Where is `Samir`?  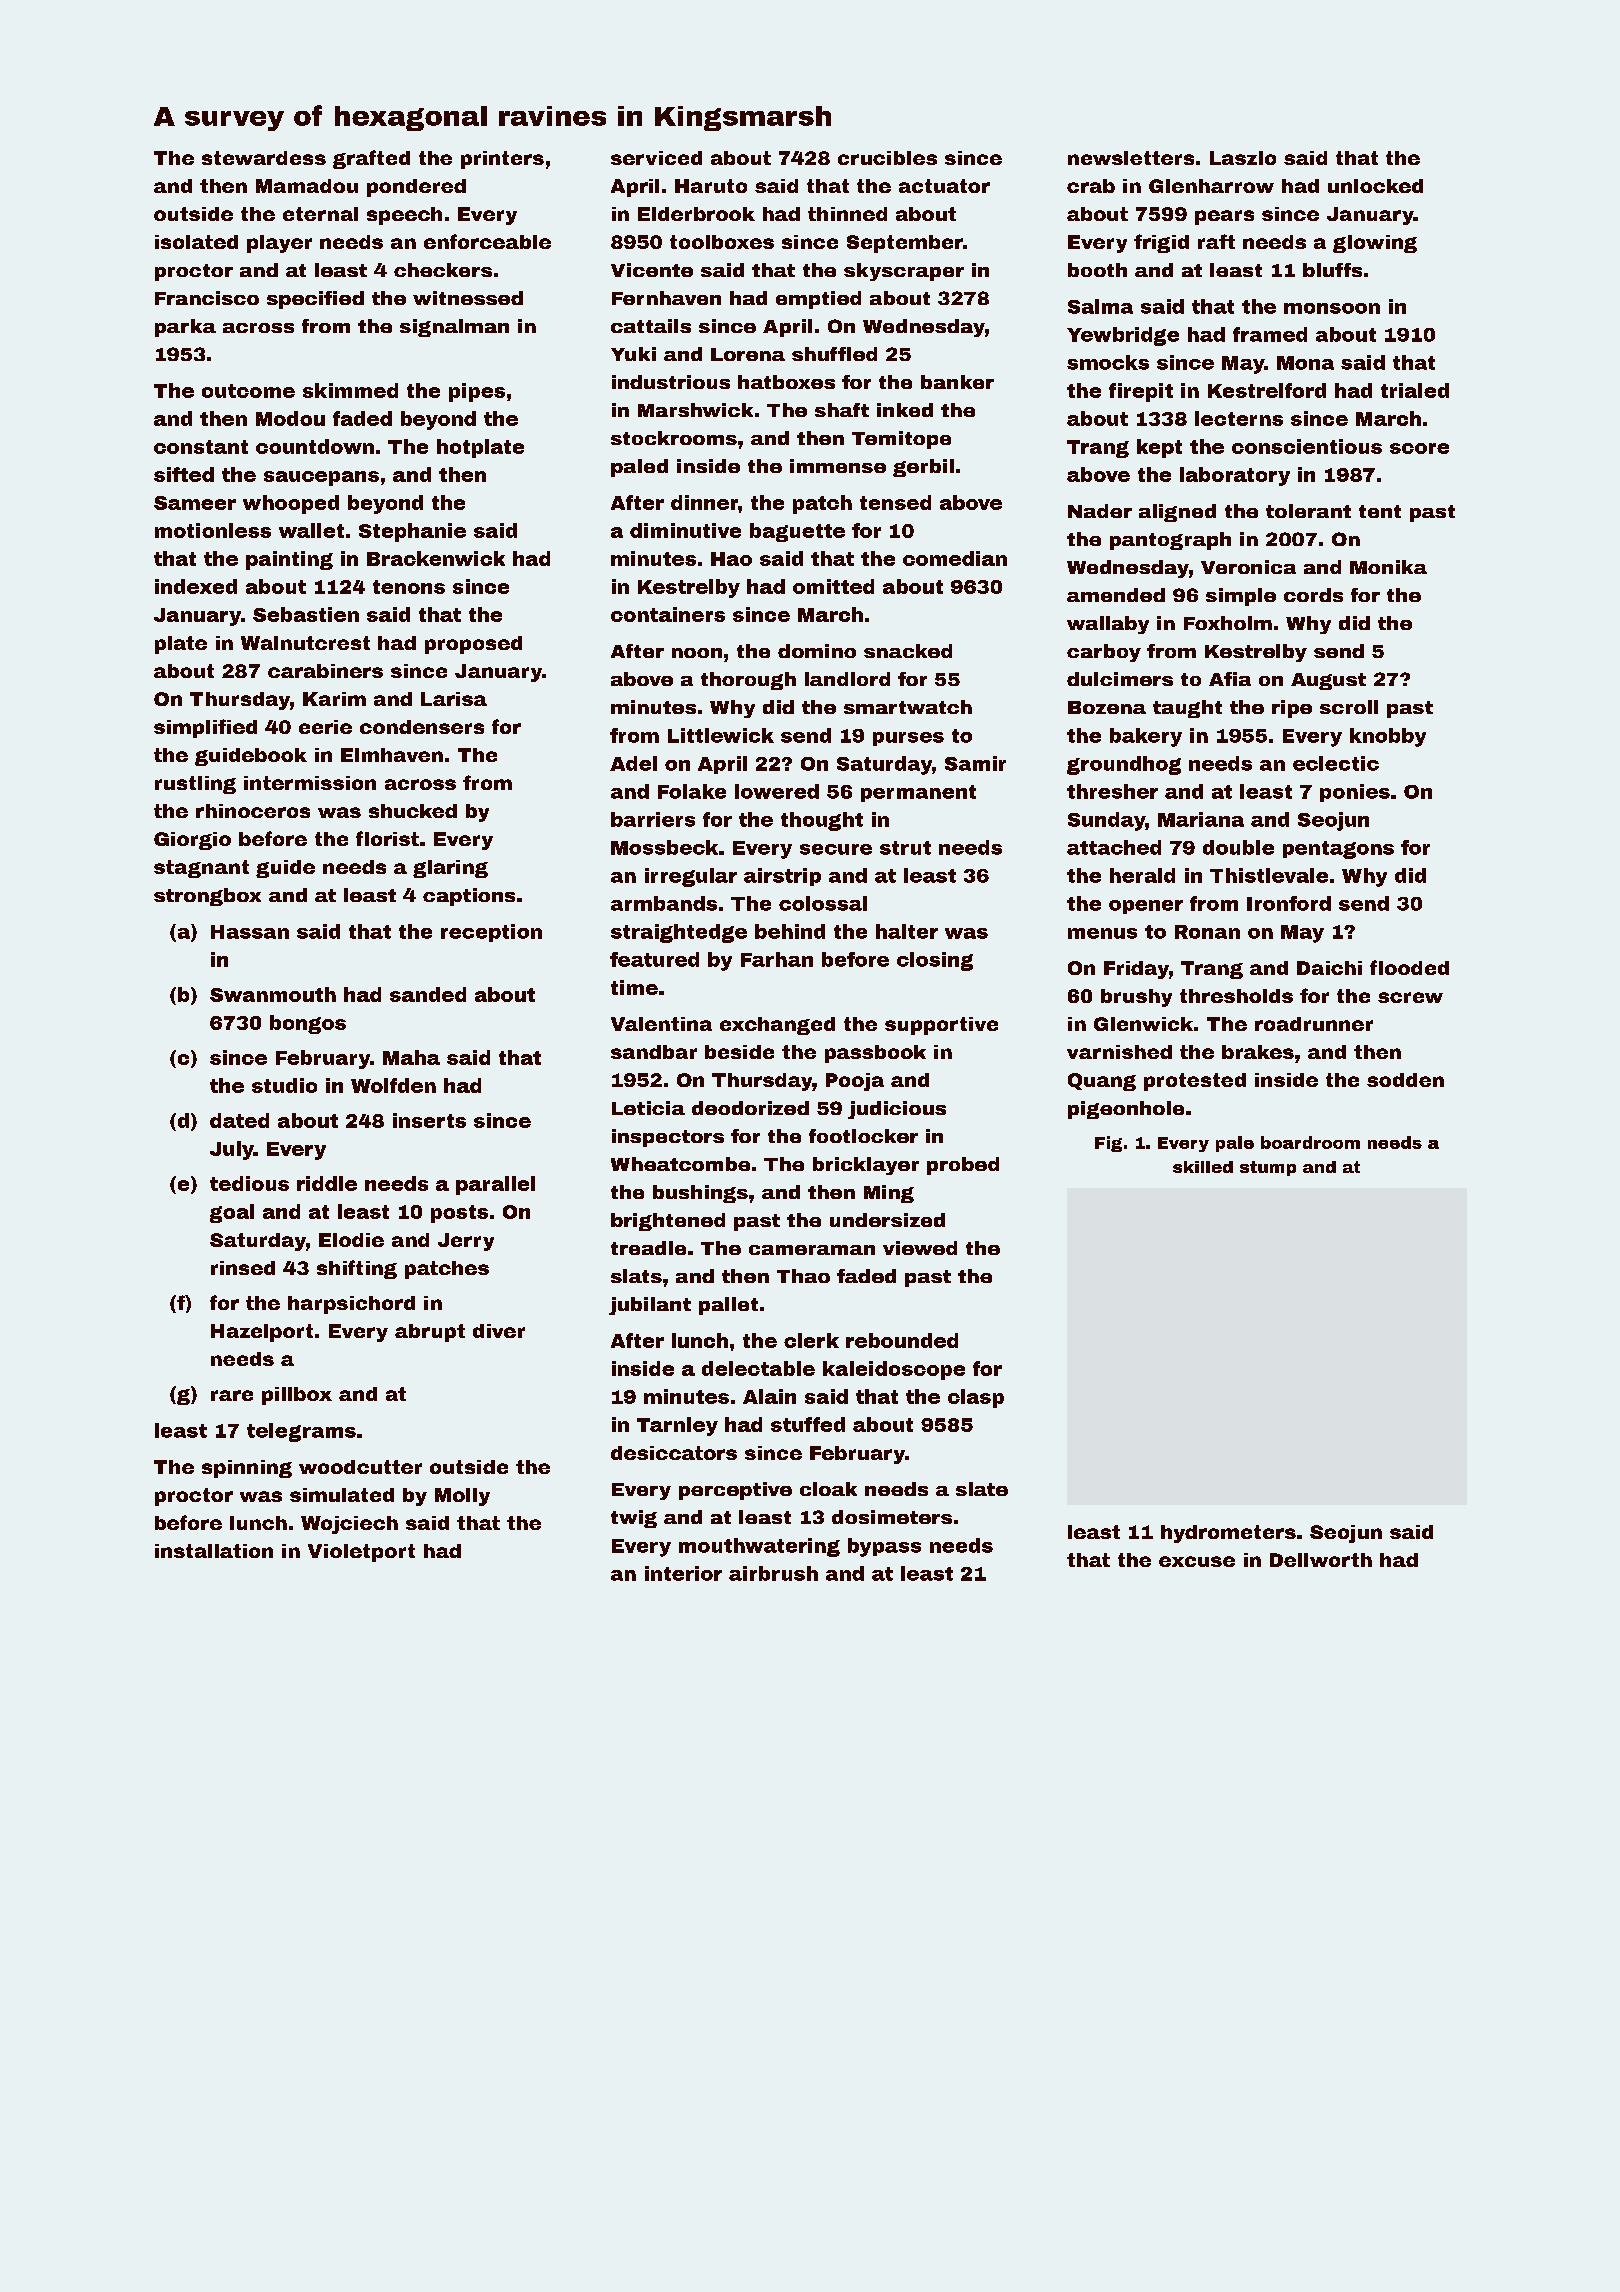 Samir is located at coordinates (975, 763).
